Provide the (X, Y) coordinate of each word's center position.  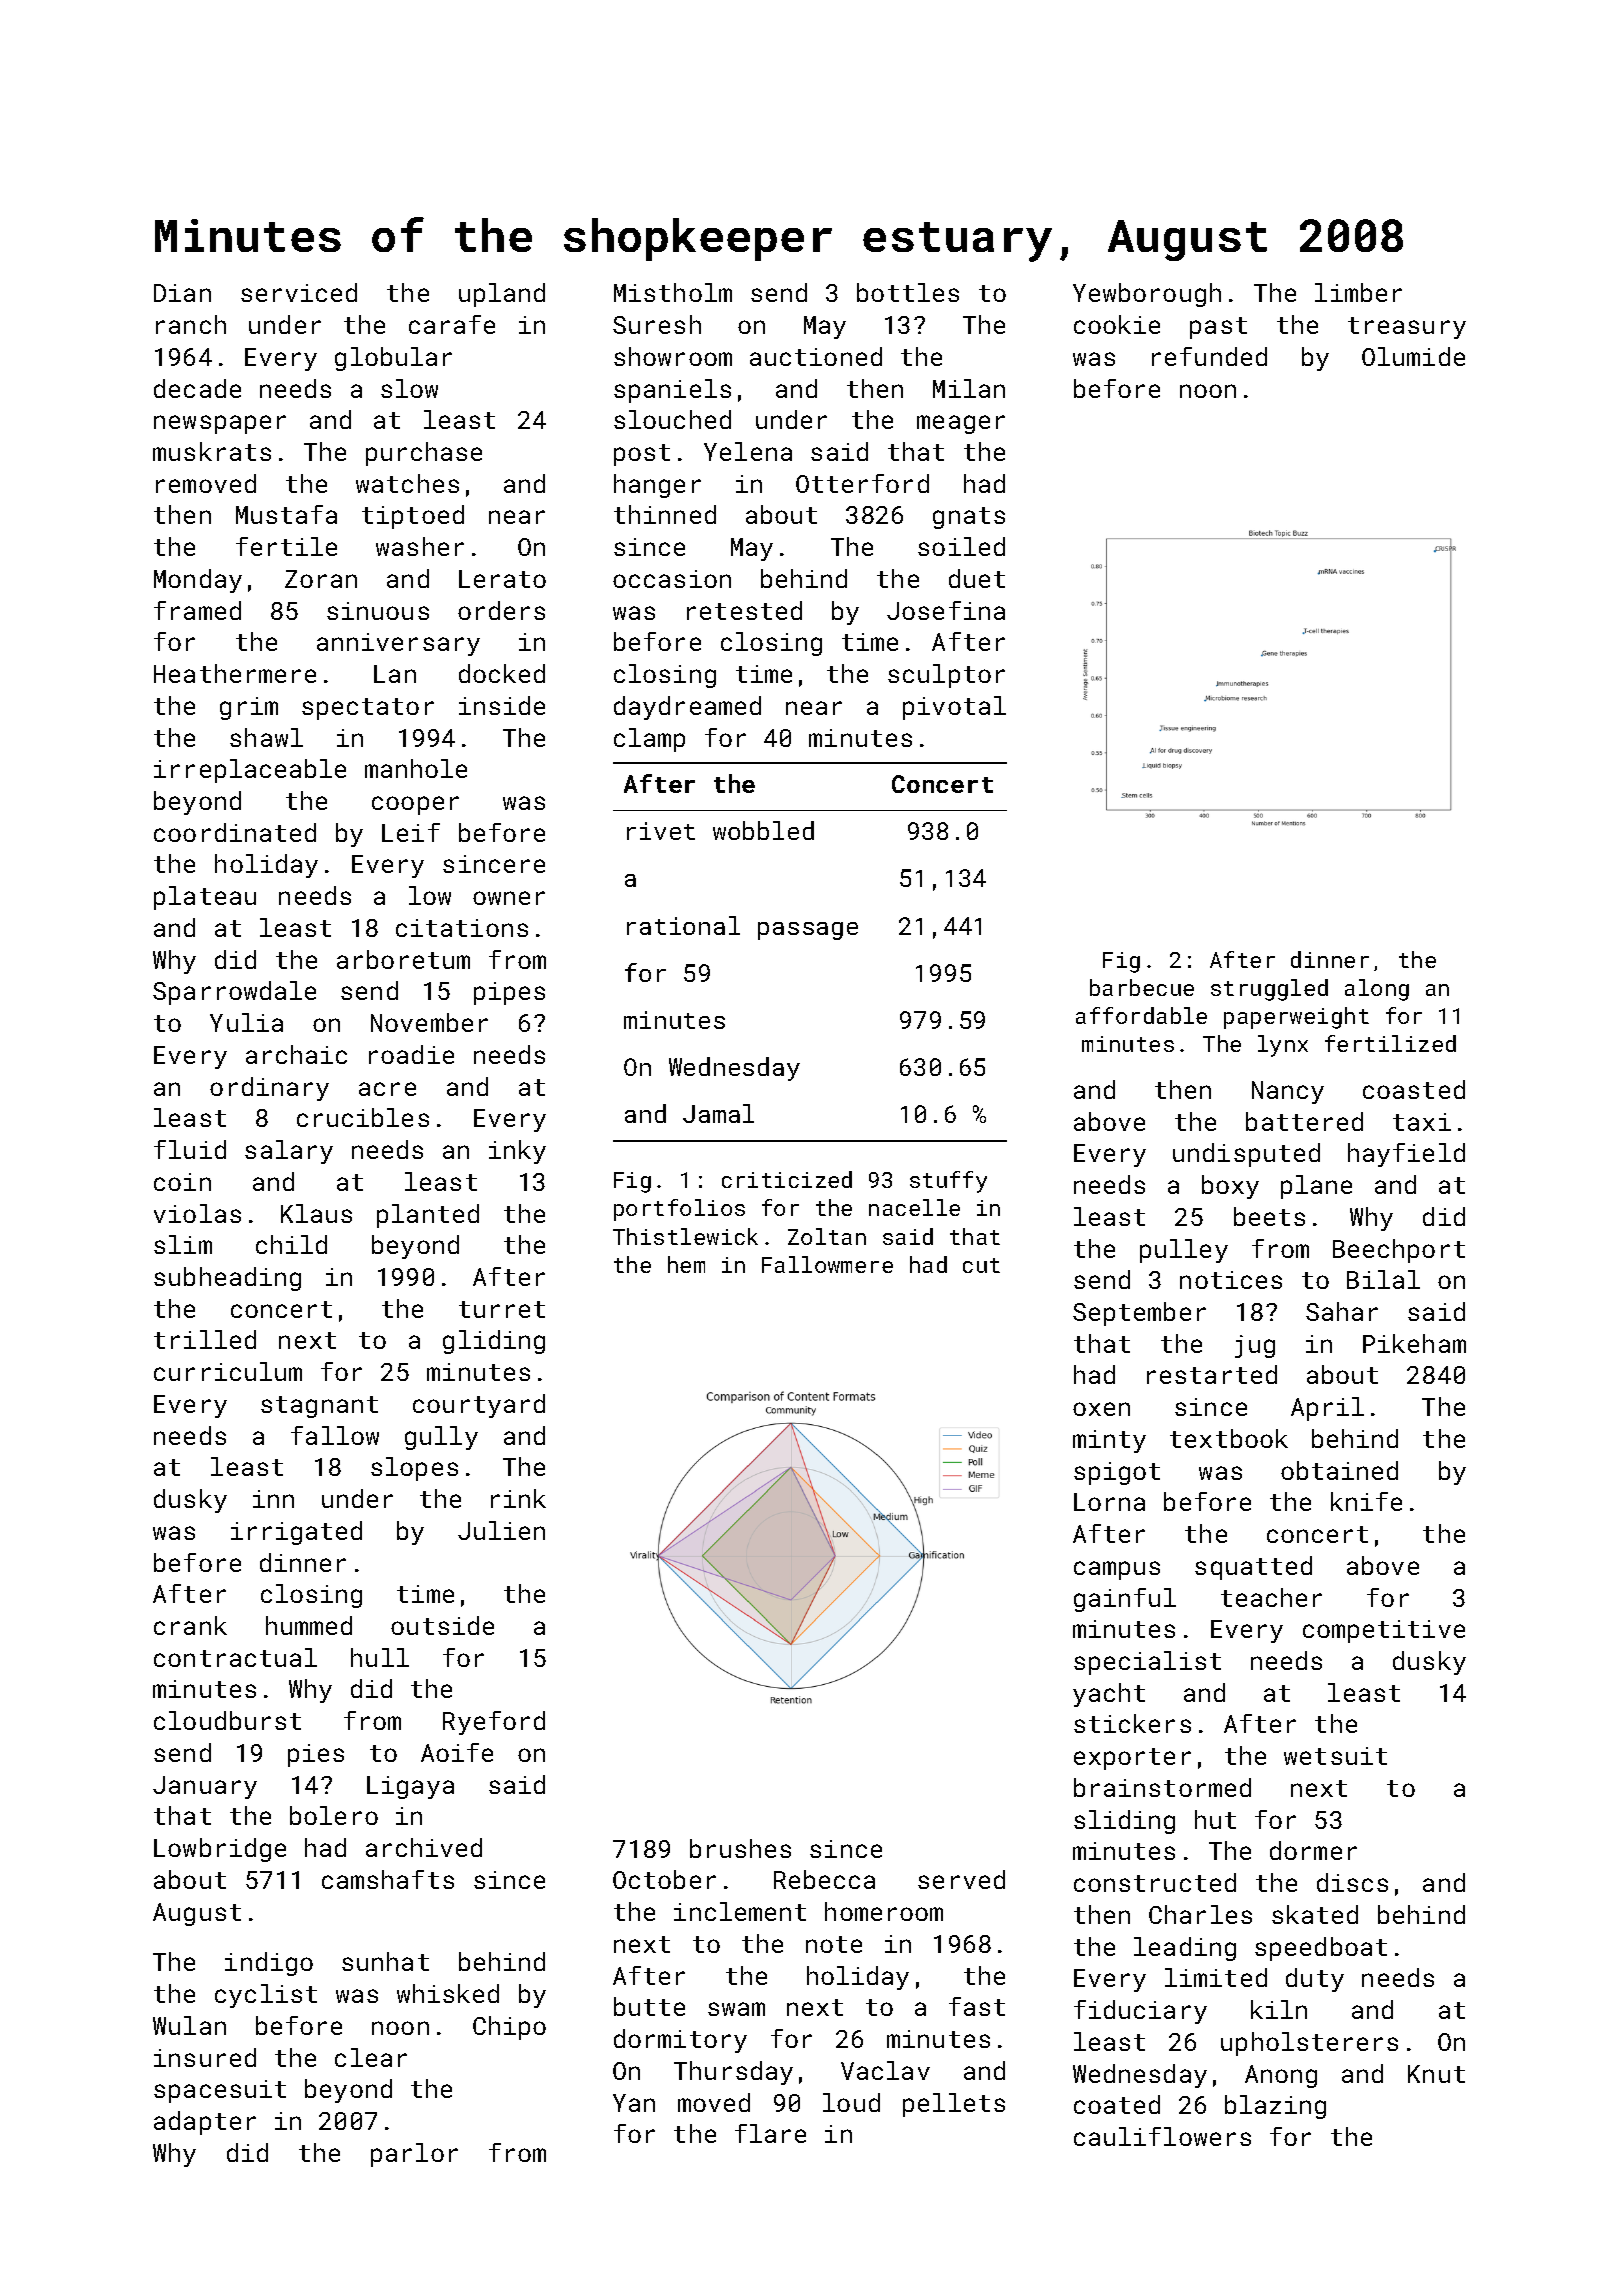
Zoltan (827, 1236)
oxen (1101, 1409)
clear (371, 2057)
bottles (908, 292)
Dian (182, 293)
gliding (494, 1342)
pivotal (954, 708)
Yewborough (1147, 295)
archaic (296, 1054)
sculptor (946, 676)
